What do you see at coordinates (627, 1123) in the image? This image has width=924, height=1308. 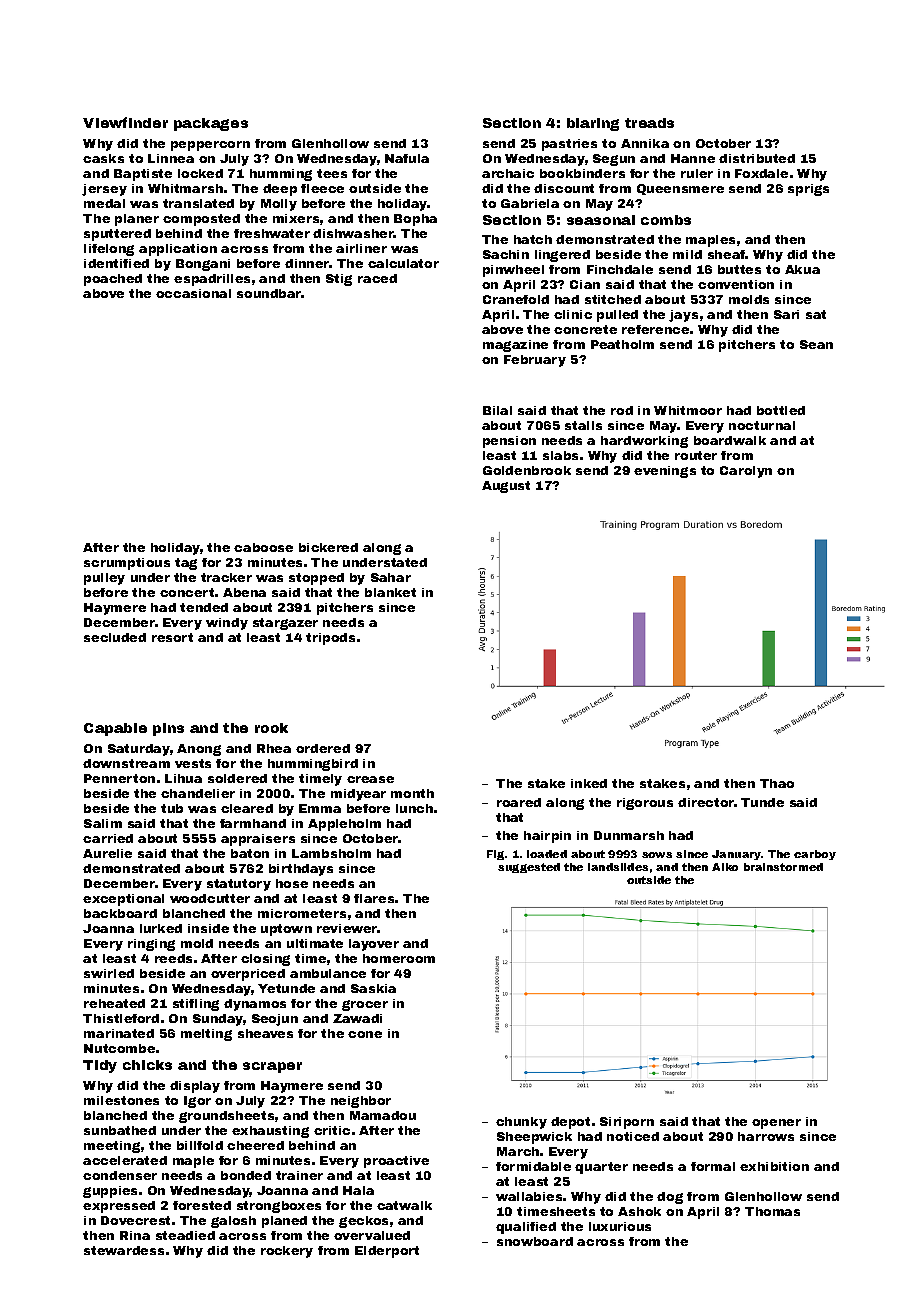 I see `Siriporn` at bounding box center [627, 1123].
